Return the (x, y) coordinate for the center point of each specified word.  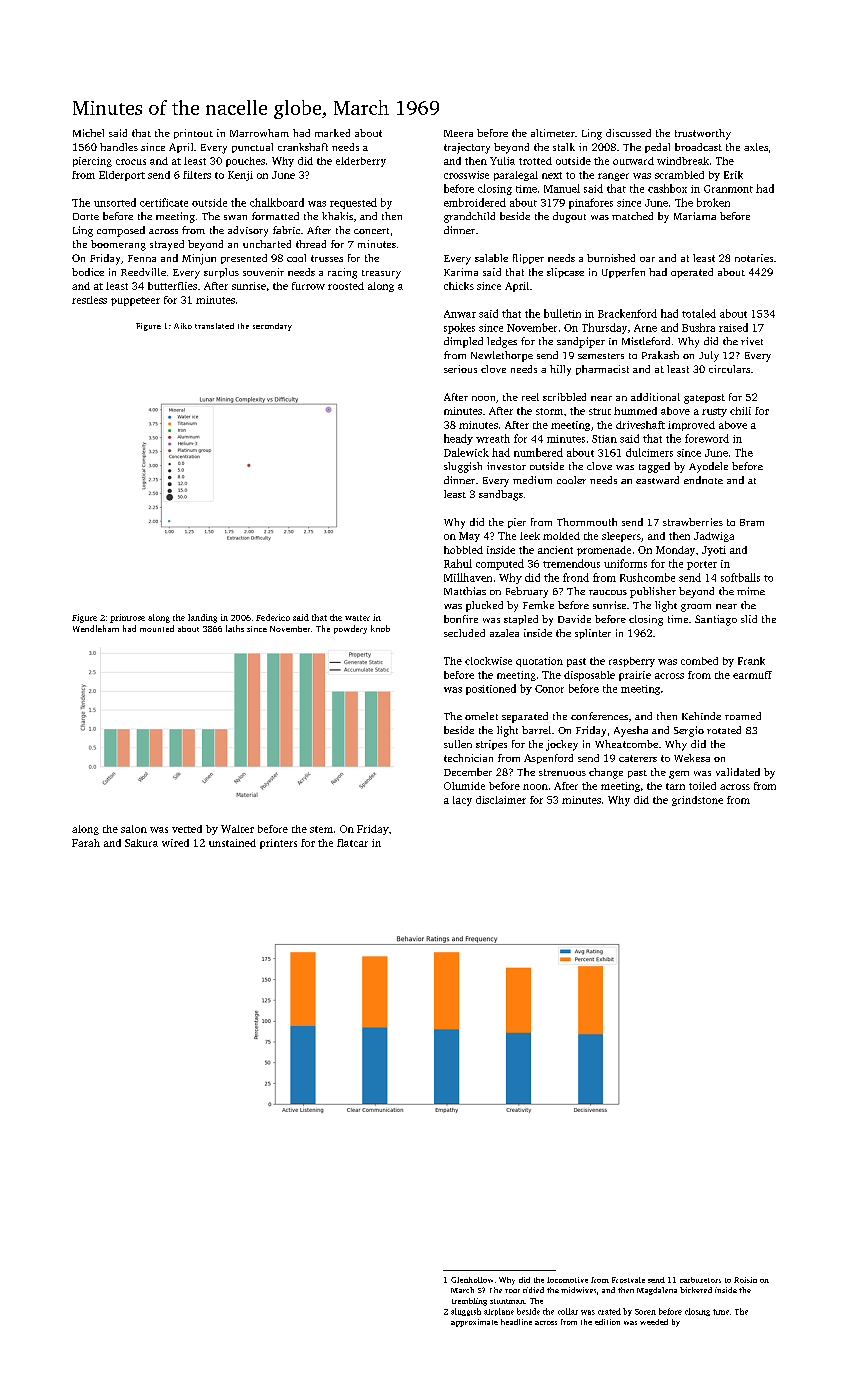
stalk (564, 147)
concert (371, 231)
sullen (458, 744)
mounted (157, 628)
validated (738, 772)
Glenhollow (472, 1280)
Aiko (183, 326)
